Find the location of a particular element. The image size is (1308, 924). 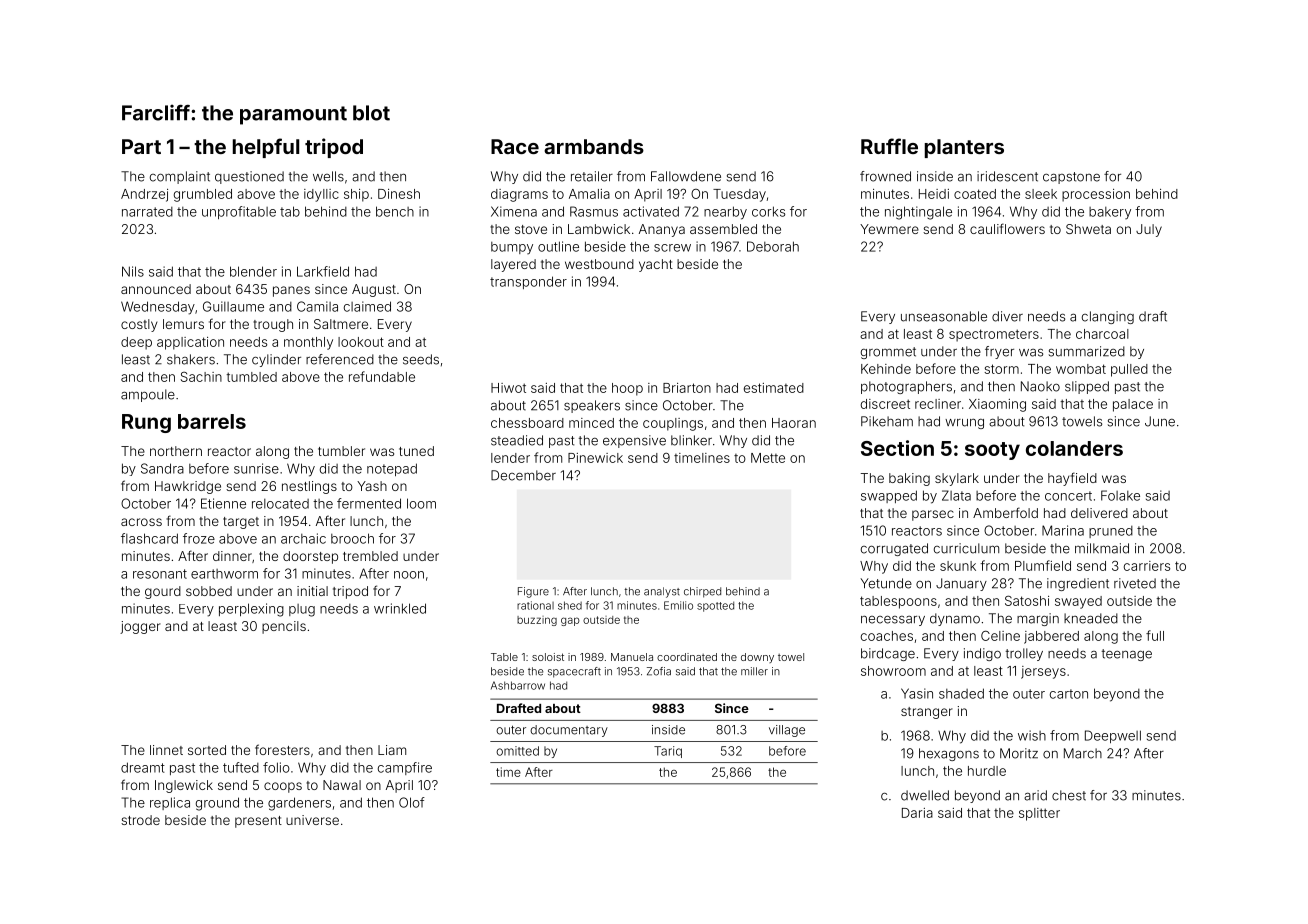

Liam is located at coordinates (392, 750).
